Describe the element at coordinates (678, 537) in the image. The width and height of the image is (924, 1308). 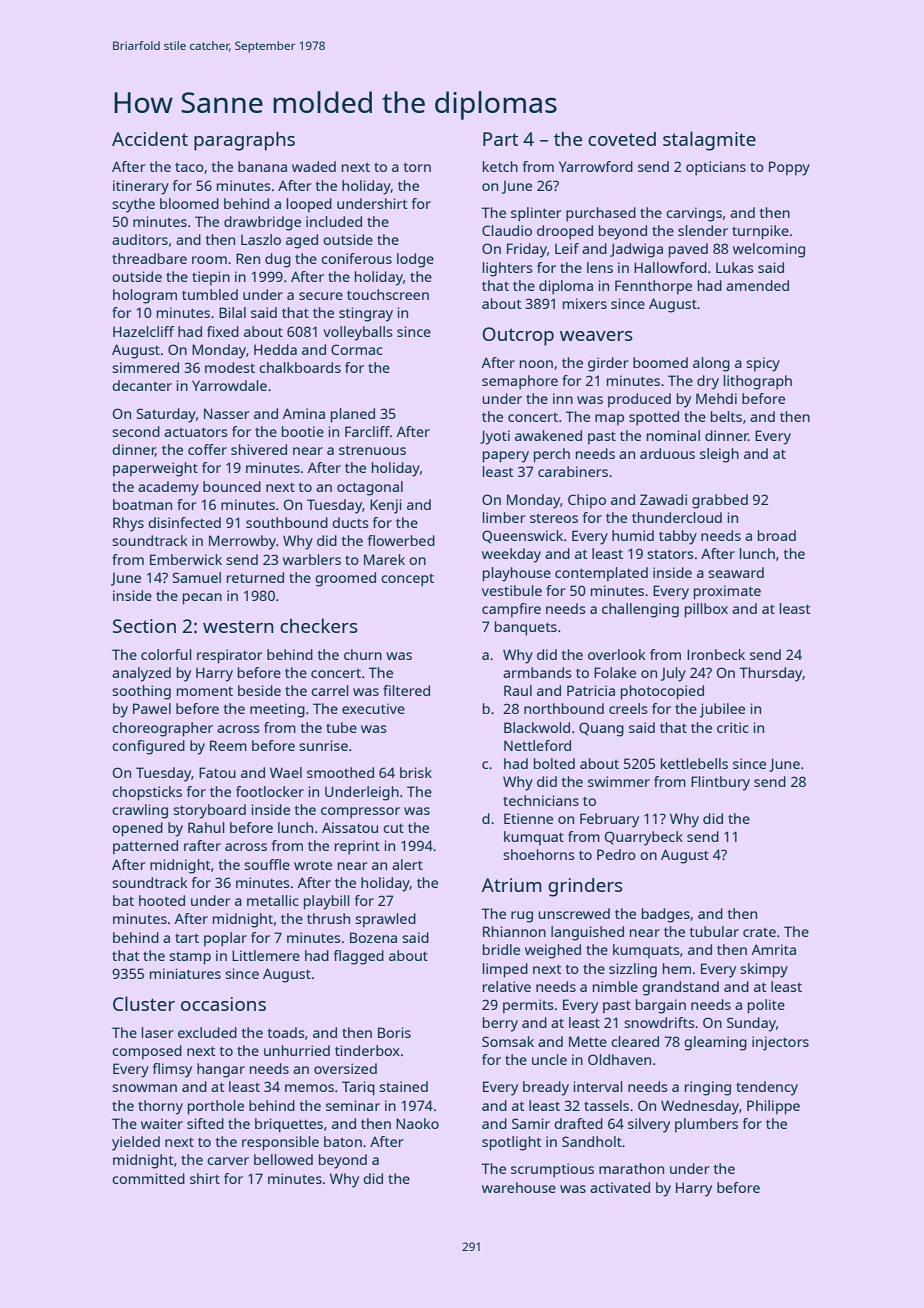
I see `tabby` at that location.
